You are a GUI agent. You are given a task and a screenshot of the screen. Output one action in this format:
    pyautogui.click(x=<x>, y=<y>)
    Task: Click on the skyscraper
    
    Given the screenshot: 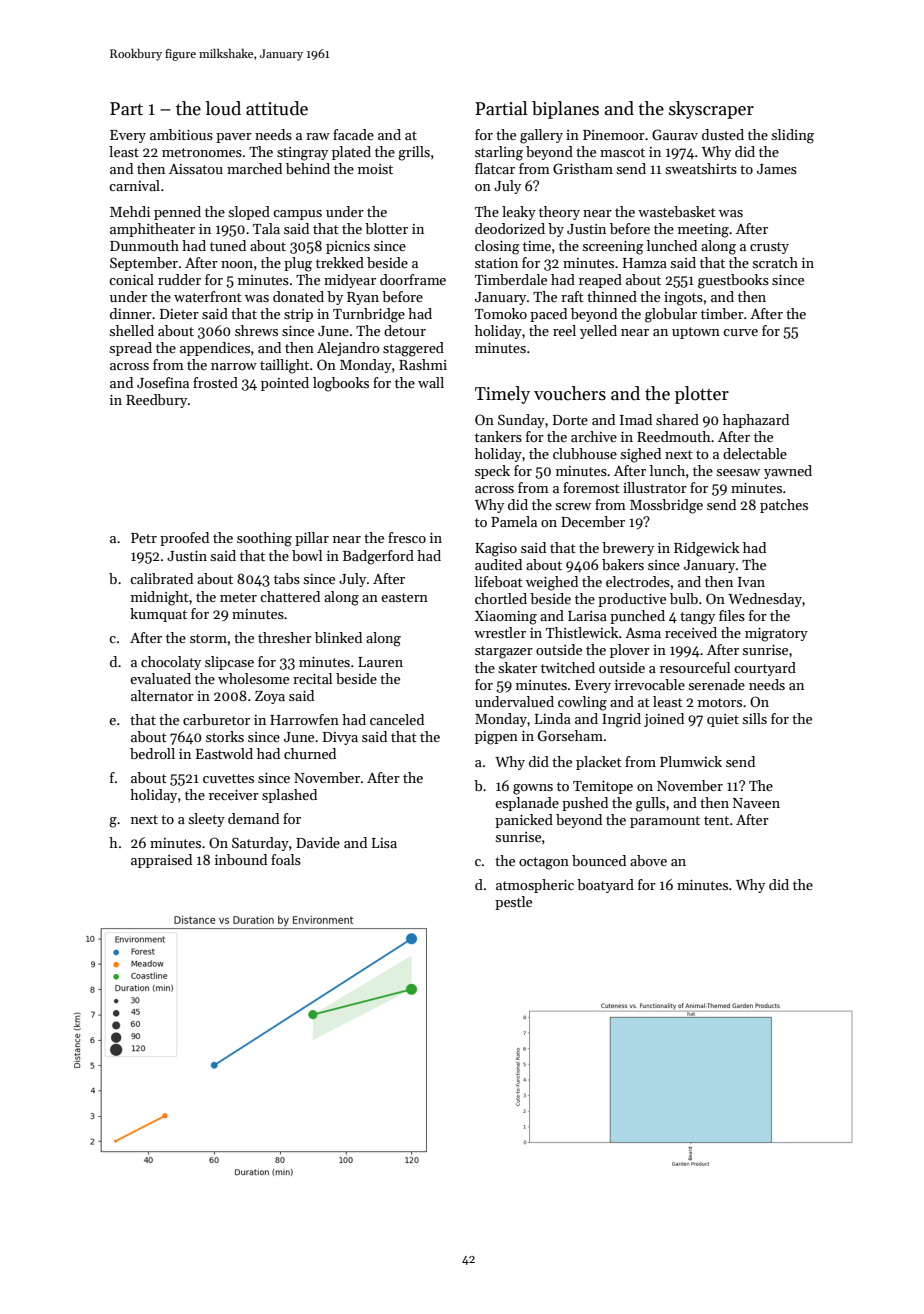 What is the action you would take?
    pyautogui.click(x=711, y=110)
